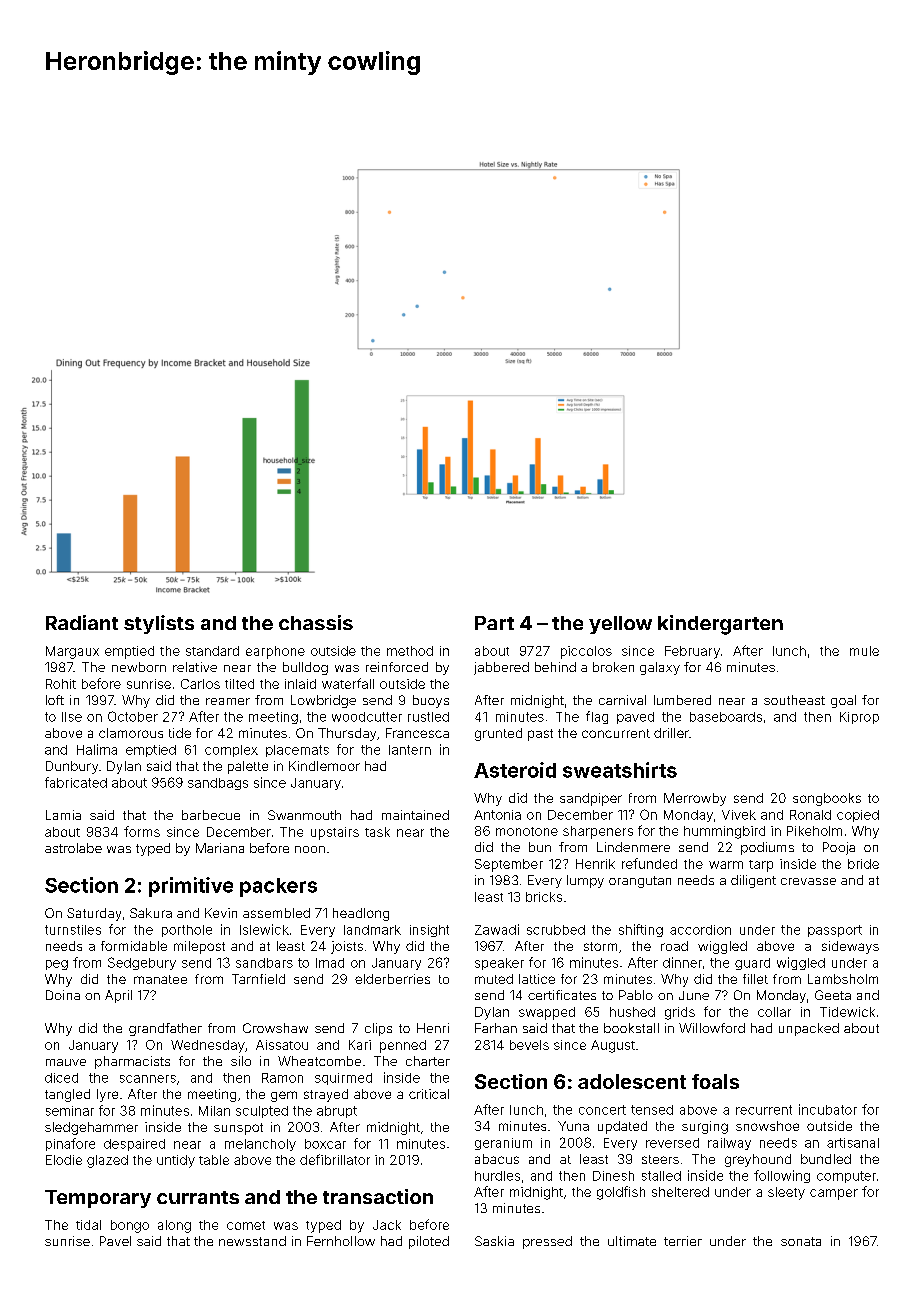  Describe the element at coordinates (72, 652) in the document. I see `Margaux` at that location.
